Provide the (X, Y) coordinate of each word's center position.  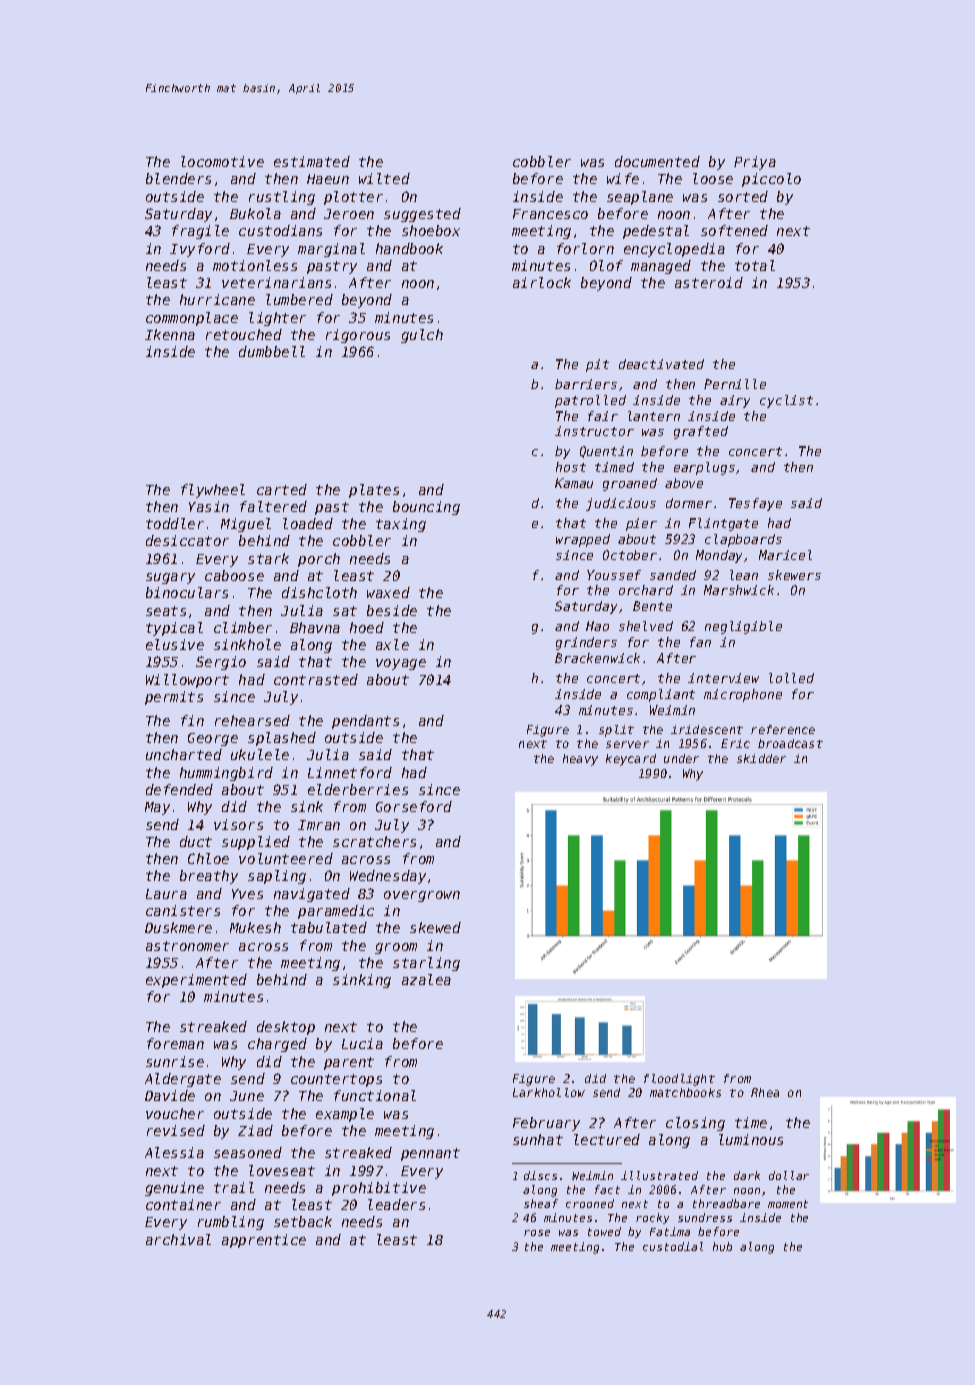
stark (268, 558)
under (681, 758)
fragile (200, 232)
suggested (422, 215)
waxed (388, 592)
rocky (652, 1218)
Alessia (174, 1152)
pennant (430, 1154)
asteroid (709, 282)
